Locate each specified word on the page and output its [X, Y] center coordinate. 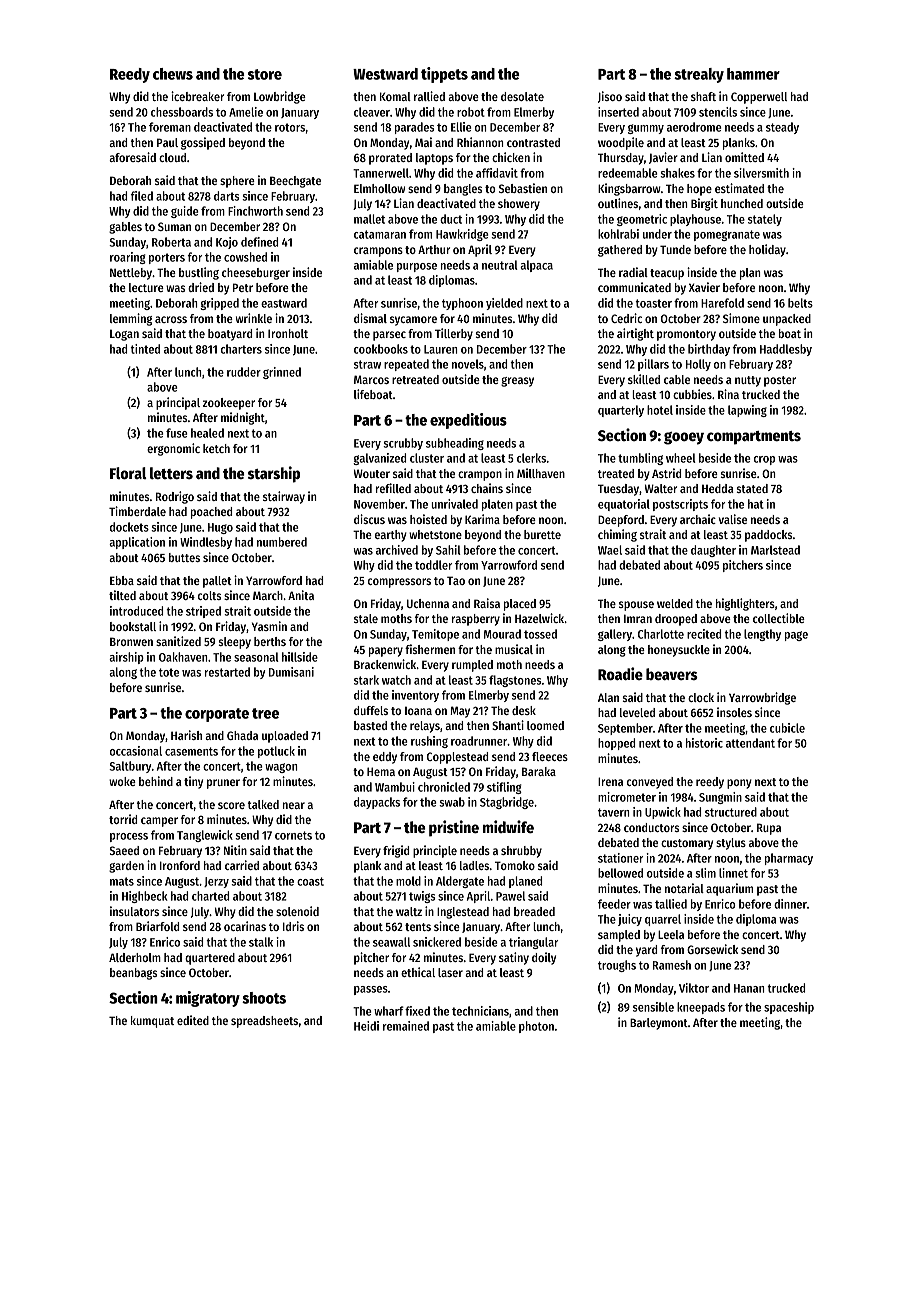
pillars [653, 365]
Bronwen [131, 641]
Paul [167, 142]
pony [739, 784]
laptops [434, 159]
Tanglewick [205, 836]
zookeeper [229, 404]
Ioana [418, 710]
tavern [614, 812]
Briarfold [157, 926]
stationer [620, 858]
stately [765, 220]
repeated [406, 365]
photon [536, 1027]
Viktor [694, 988]
